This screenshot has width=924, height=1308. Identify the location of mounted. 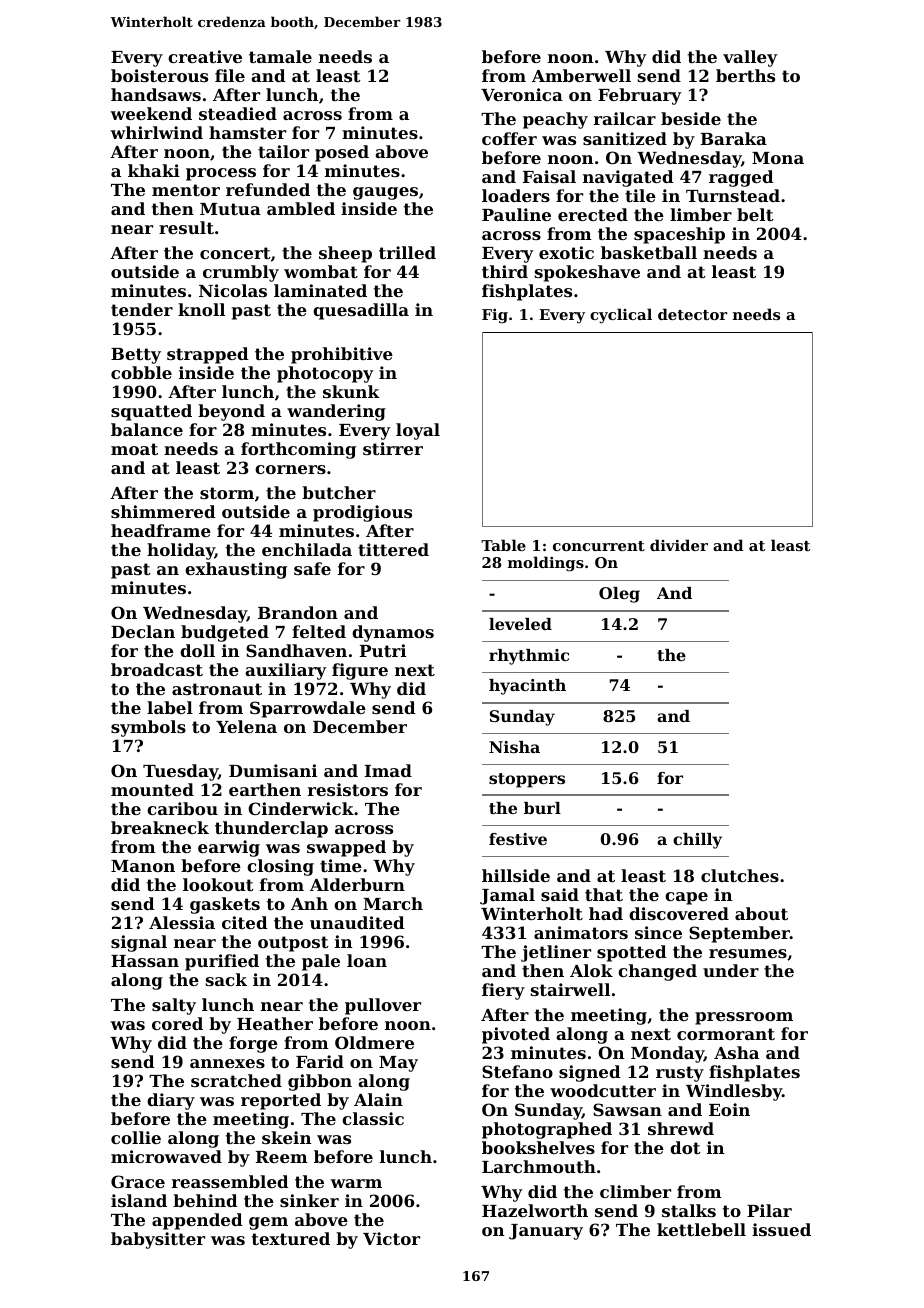
(152, 789).
